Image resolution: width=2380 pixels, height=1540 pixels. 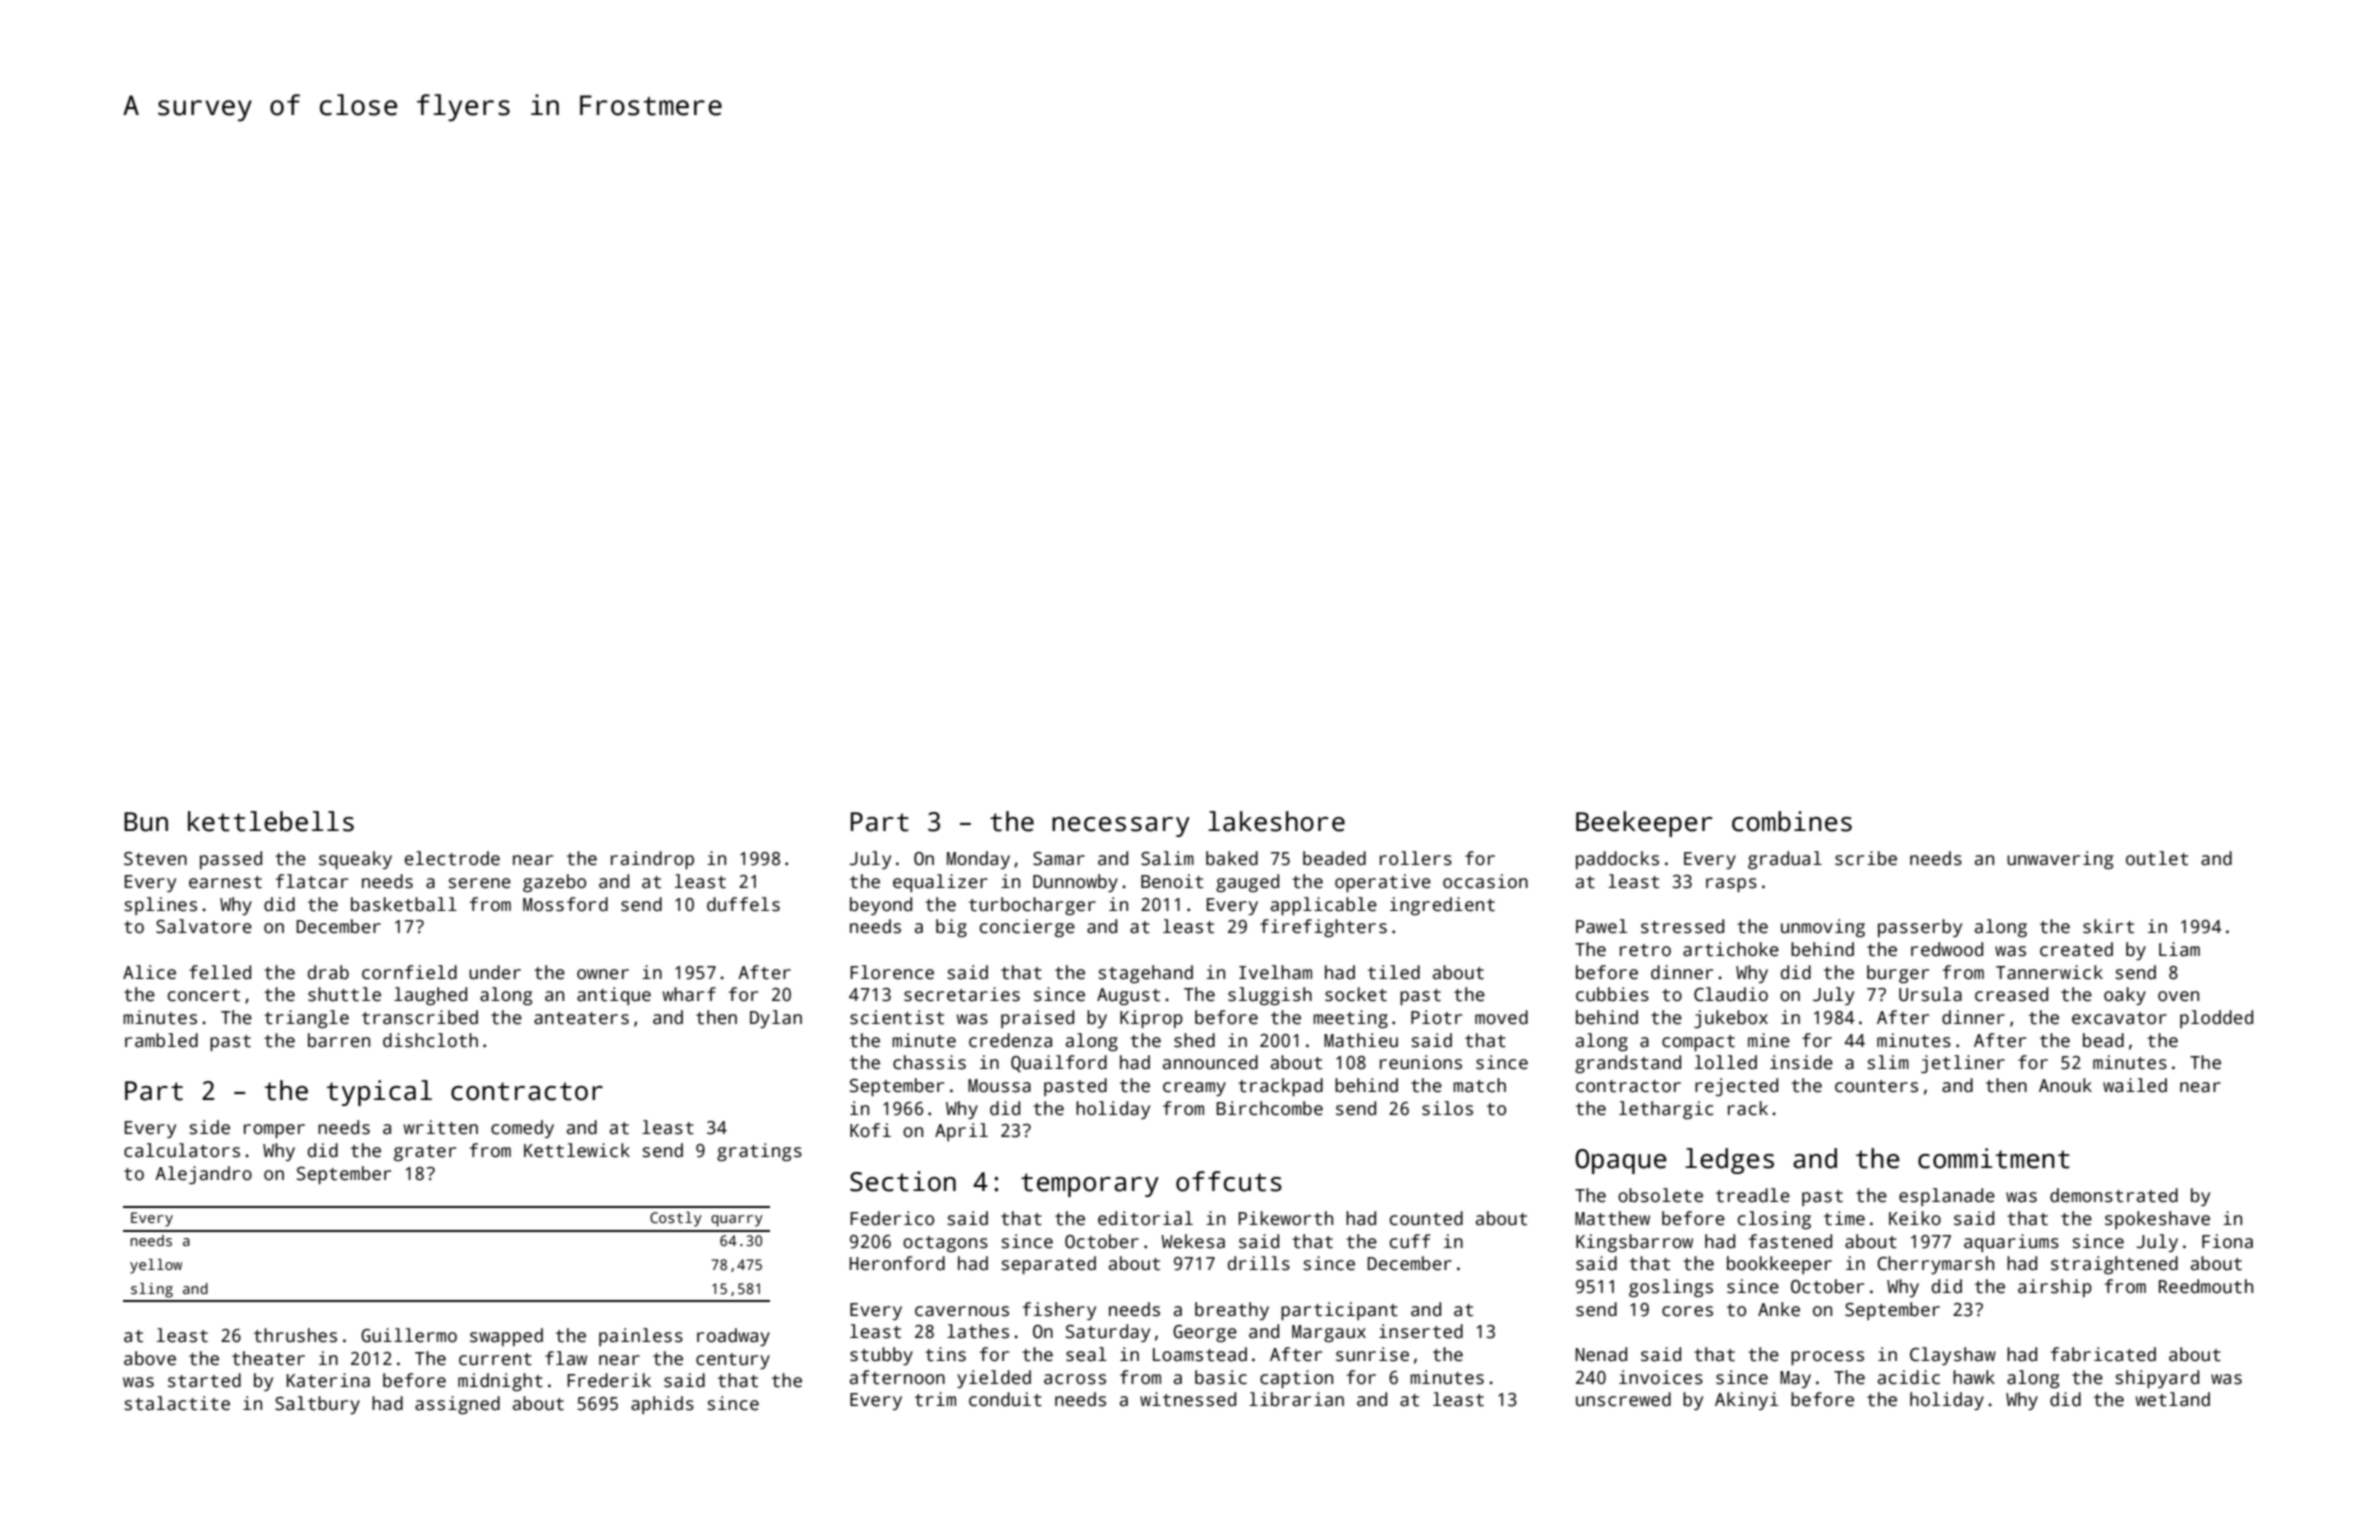 I want to click on Bun, so click(x=146, y=822).
